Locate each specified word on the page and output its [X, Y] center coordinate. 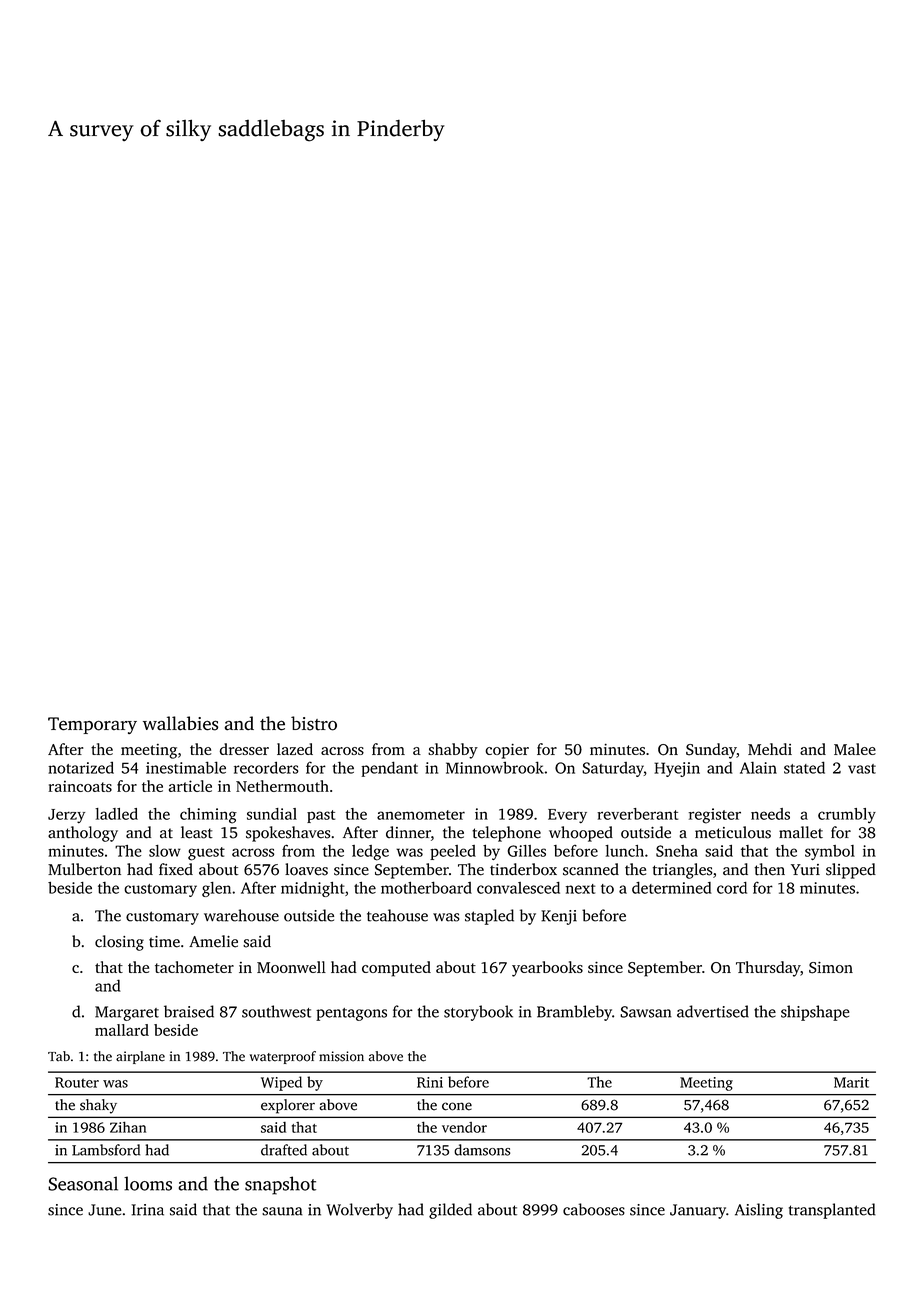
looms [148, 1183]
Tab [59, 1056]
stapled [489, 917]
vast [862, 769]
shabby [453, 751]
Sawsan [646, 1012]
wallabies [180, 723]
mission [341, 1056]
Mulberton [84, 869]
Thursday [768, 969]
